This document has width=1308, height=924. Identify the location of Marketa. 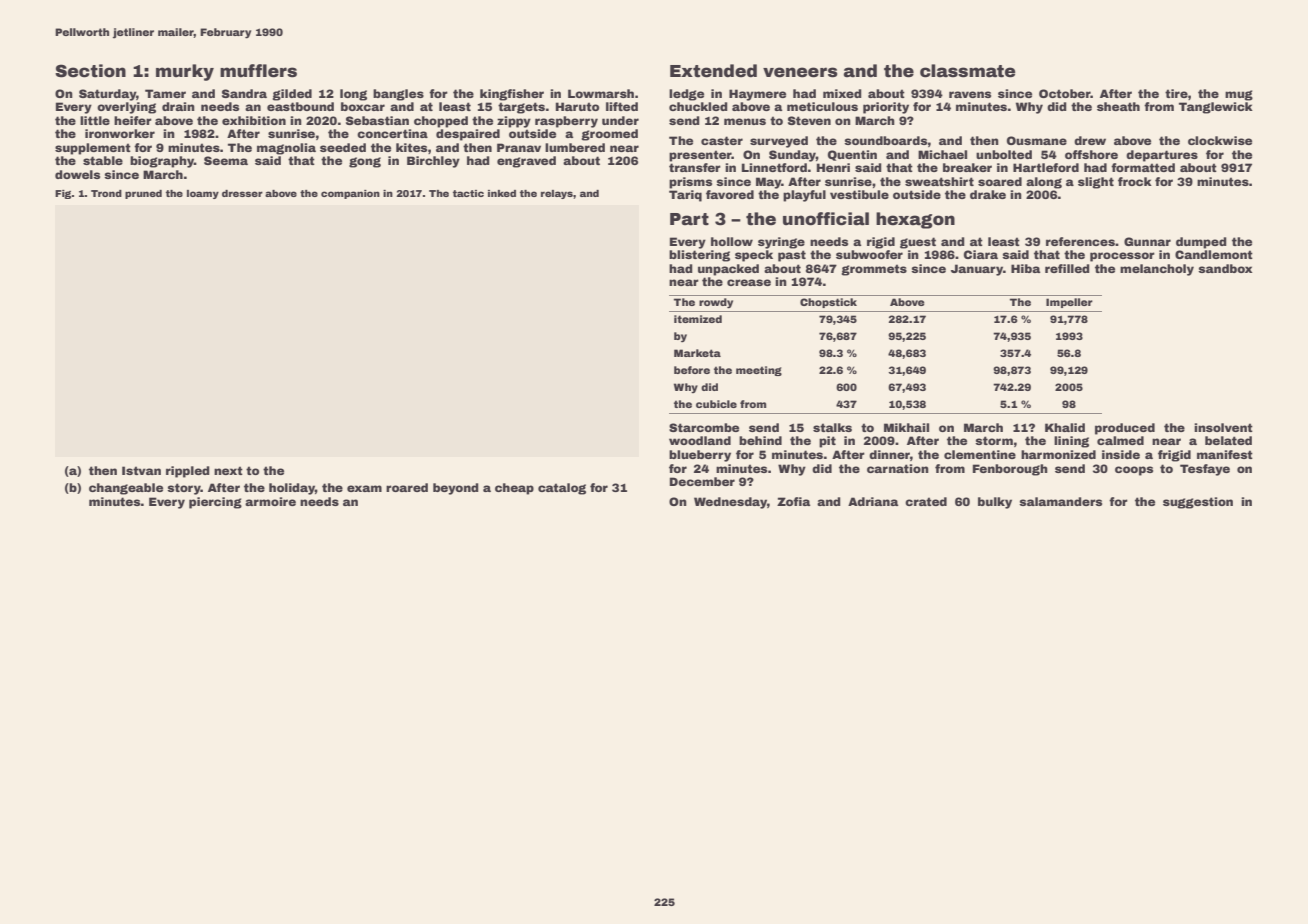
(697, 353).
